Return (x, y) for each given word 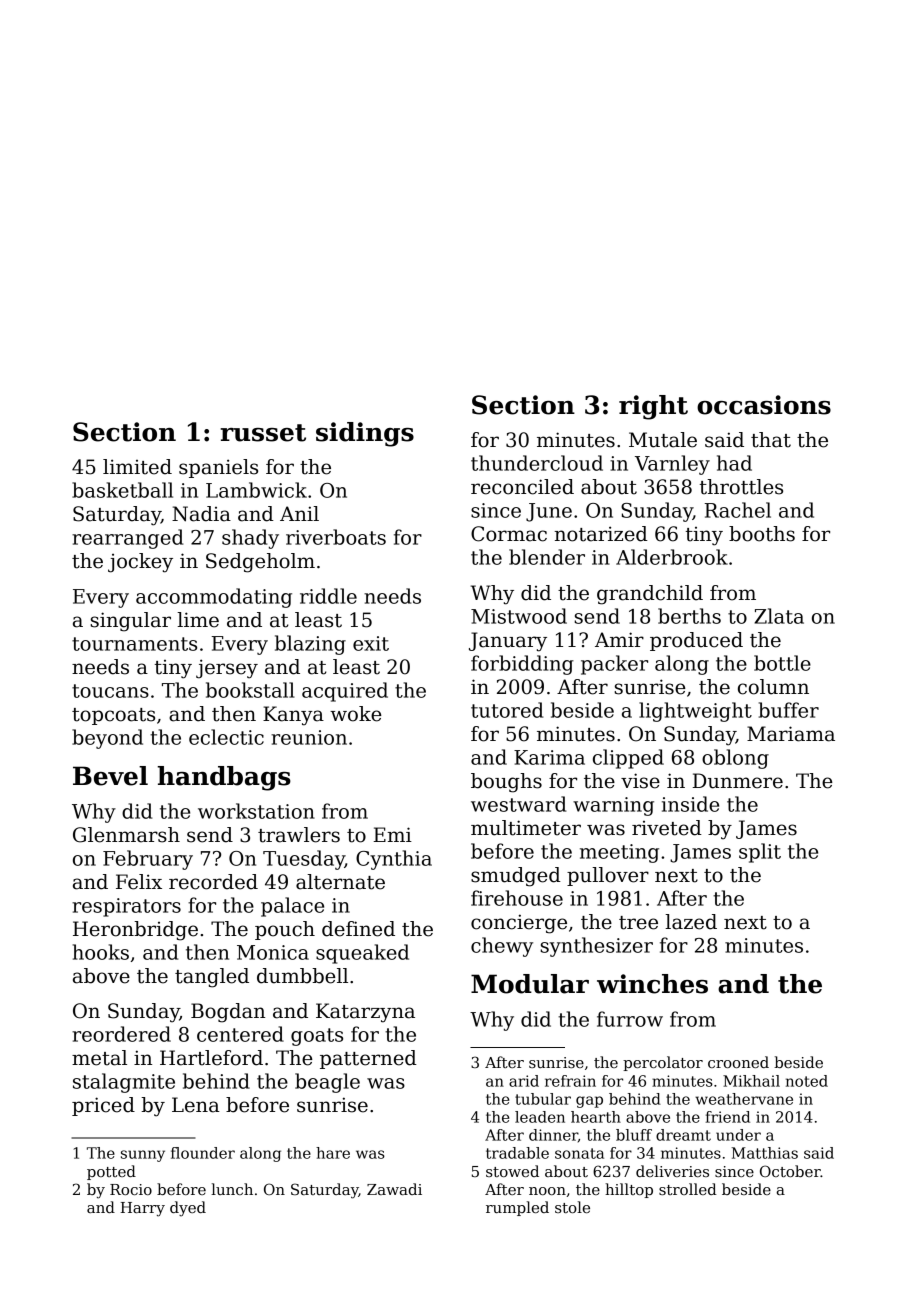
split (760, 853)
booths (762, 534)
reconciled (522, 487)
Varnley (672, 465)
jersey (227, 669)
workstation (256, 811)
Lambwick (256, 490)
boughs (506, 783)
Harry (142, 1209)
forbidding (522, 665)
